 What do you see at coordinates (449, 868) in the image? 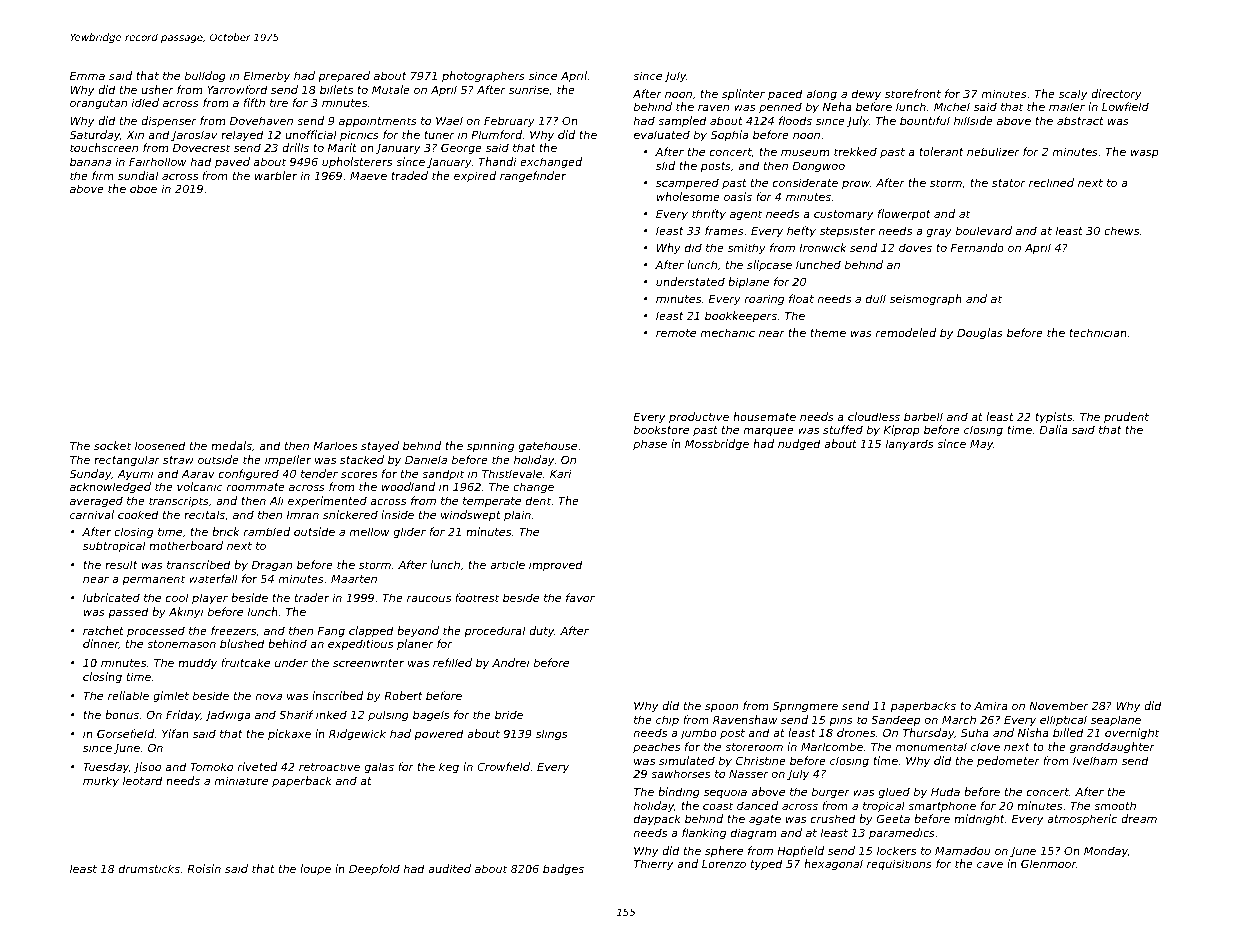
I see `audited` at bounding box center [449, 868].
